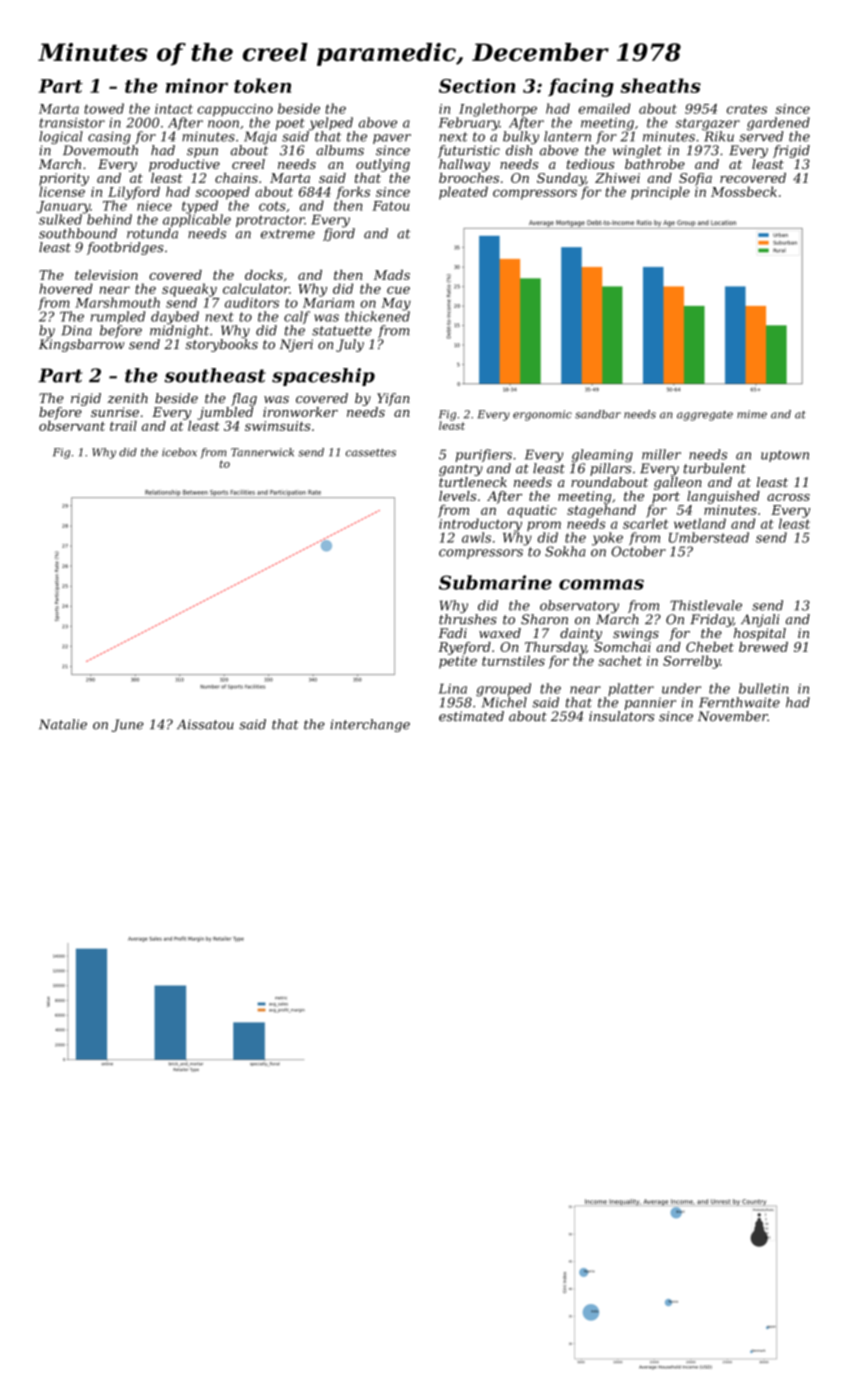 The image size is (849, 1400). I want to click on Yifan, so click(393, 399).
